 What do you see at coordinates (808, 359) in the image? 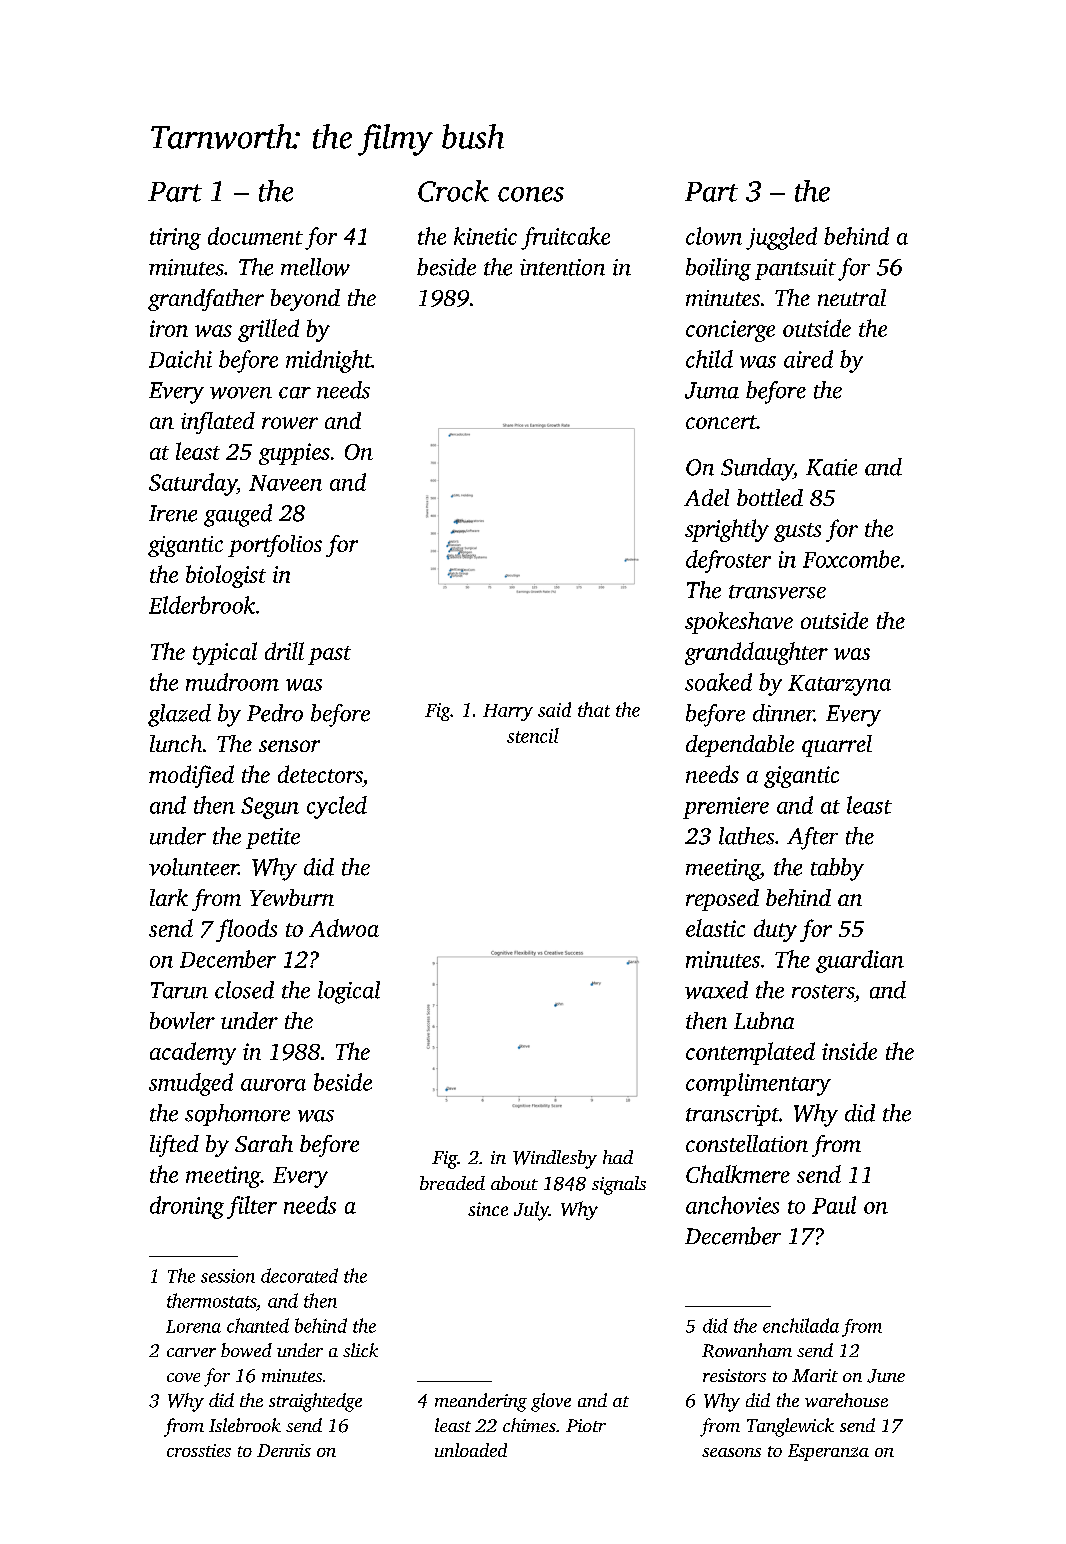
I see `aired` at bounding box center [808, 359].
